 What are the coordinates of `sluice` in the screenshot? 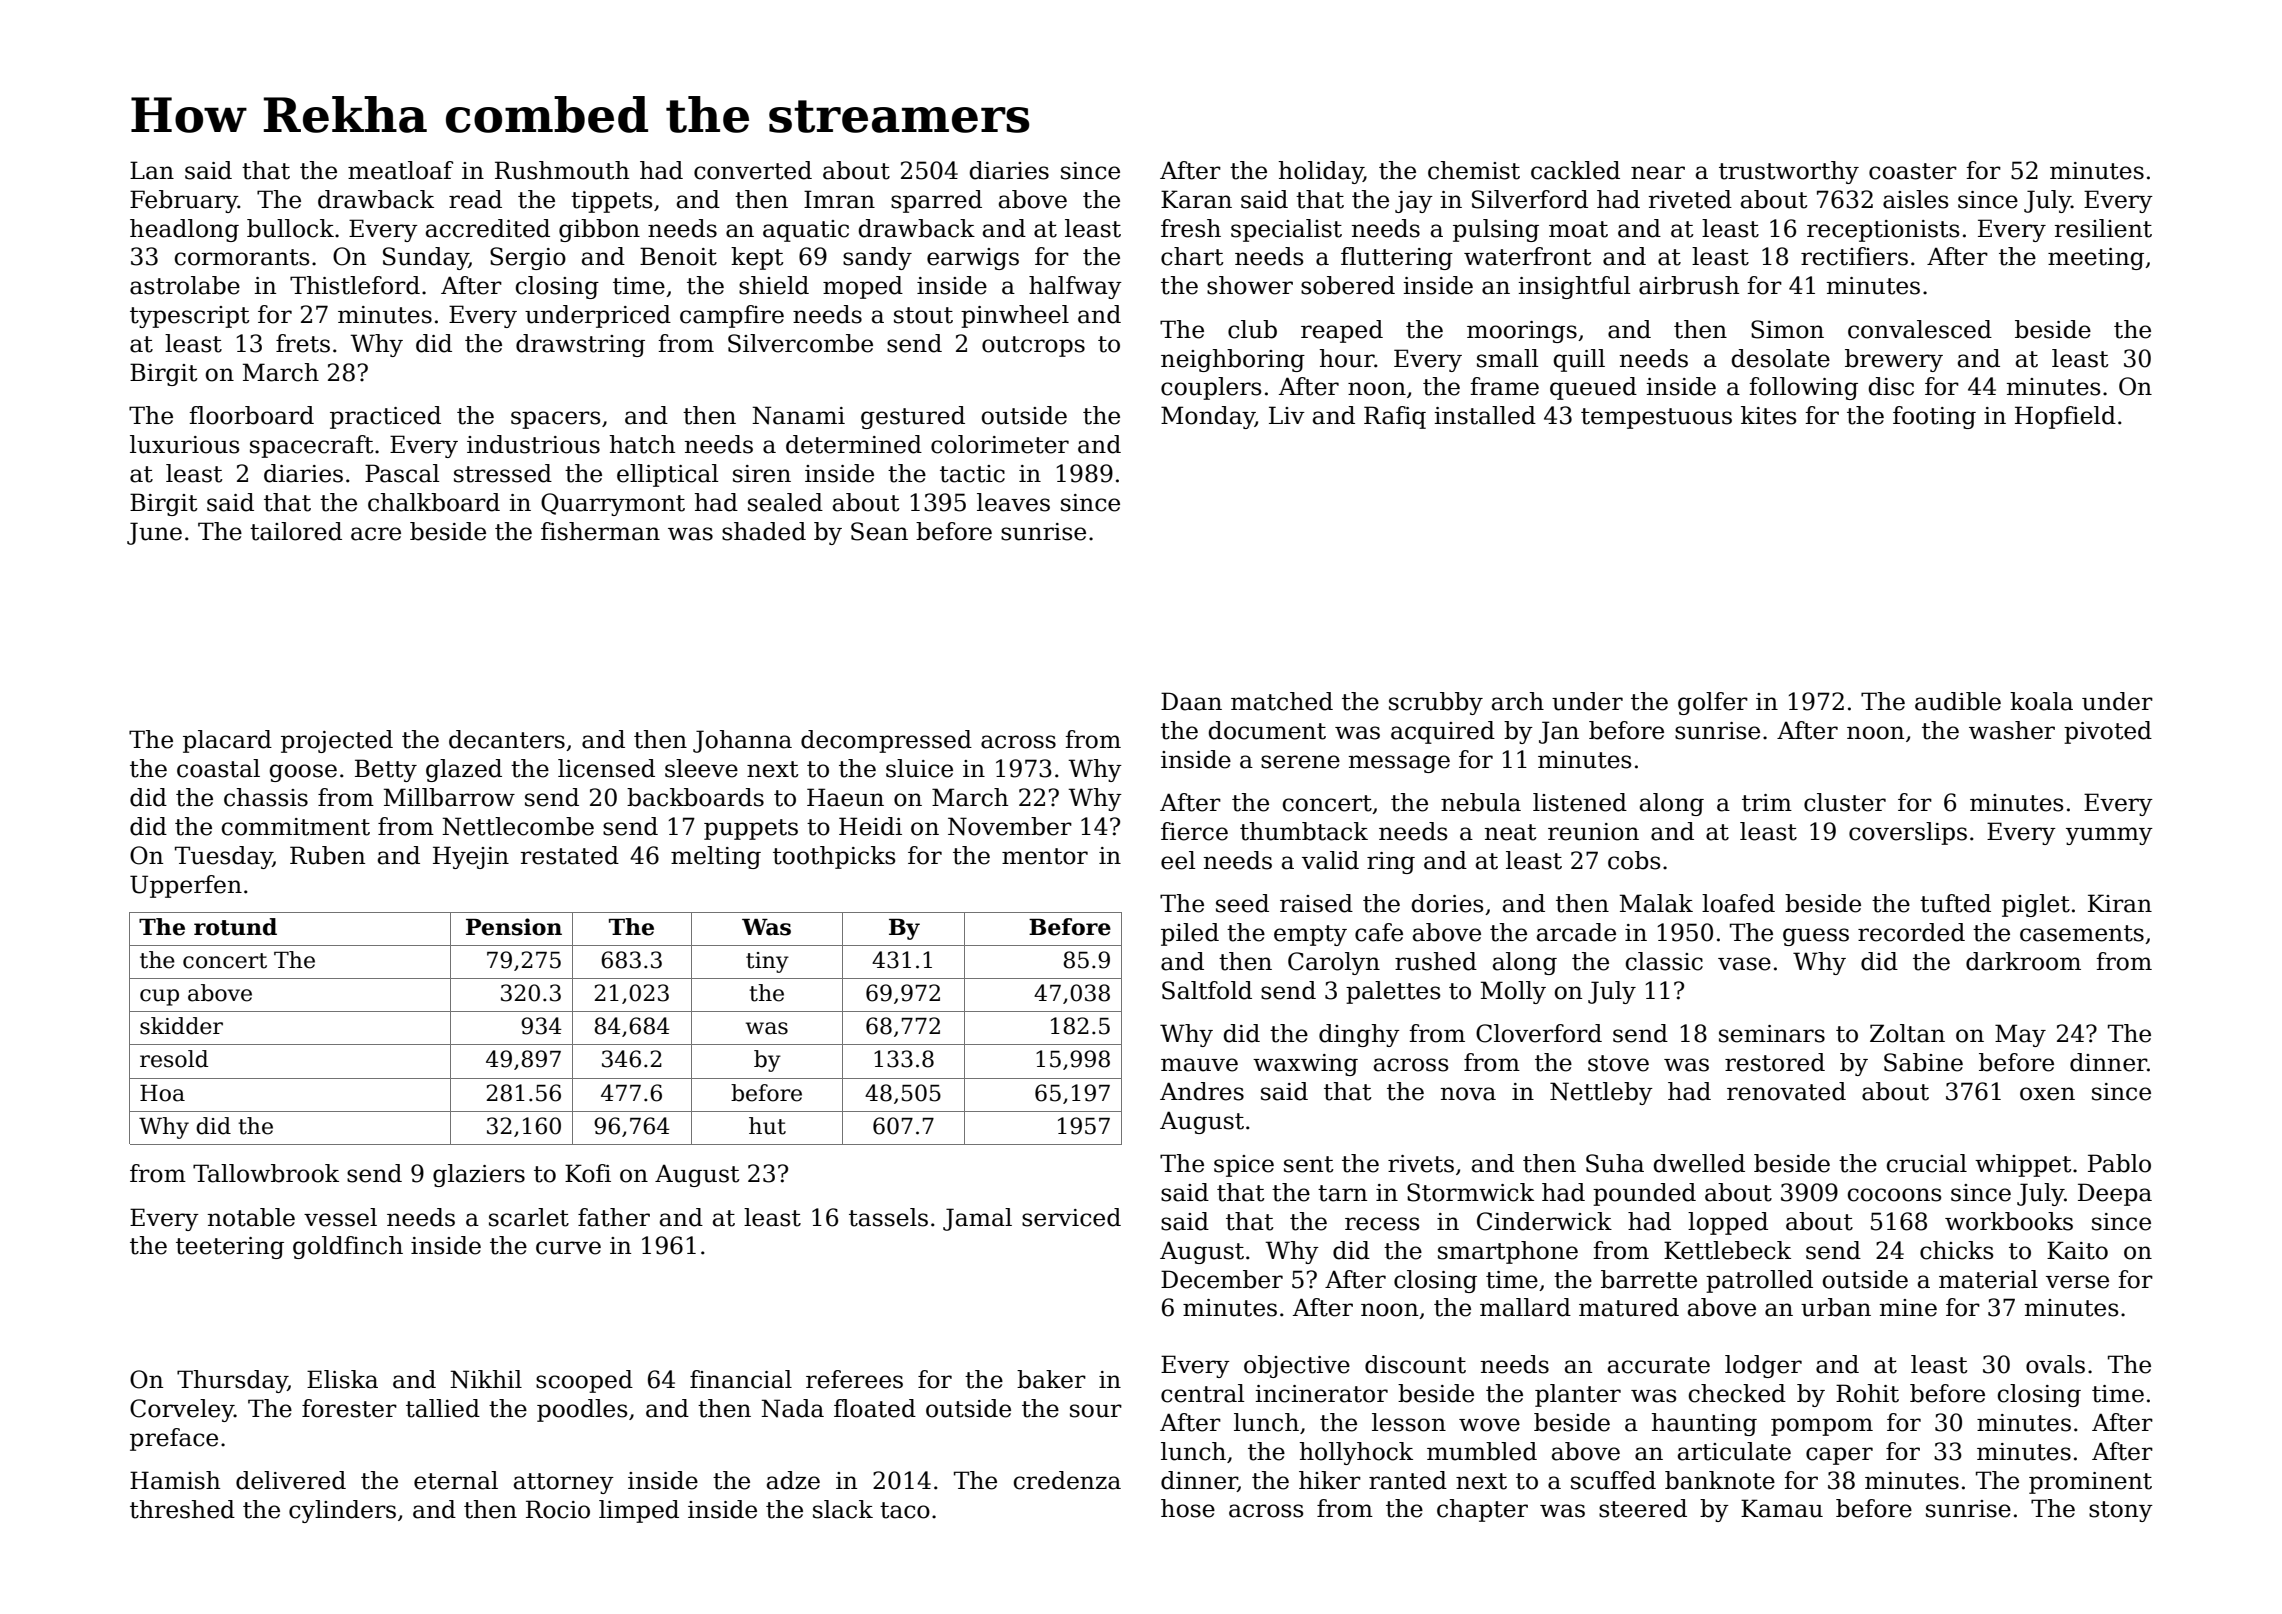 It's located at (919, 768).
